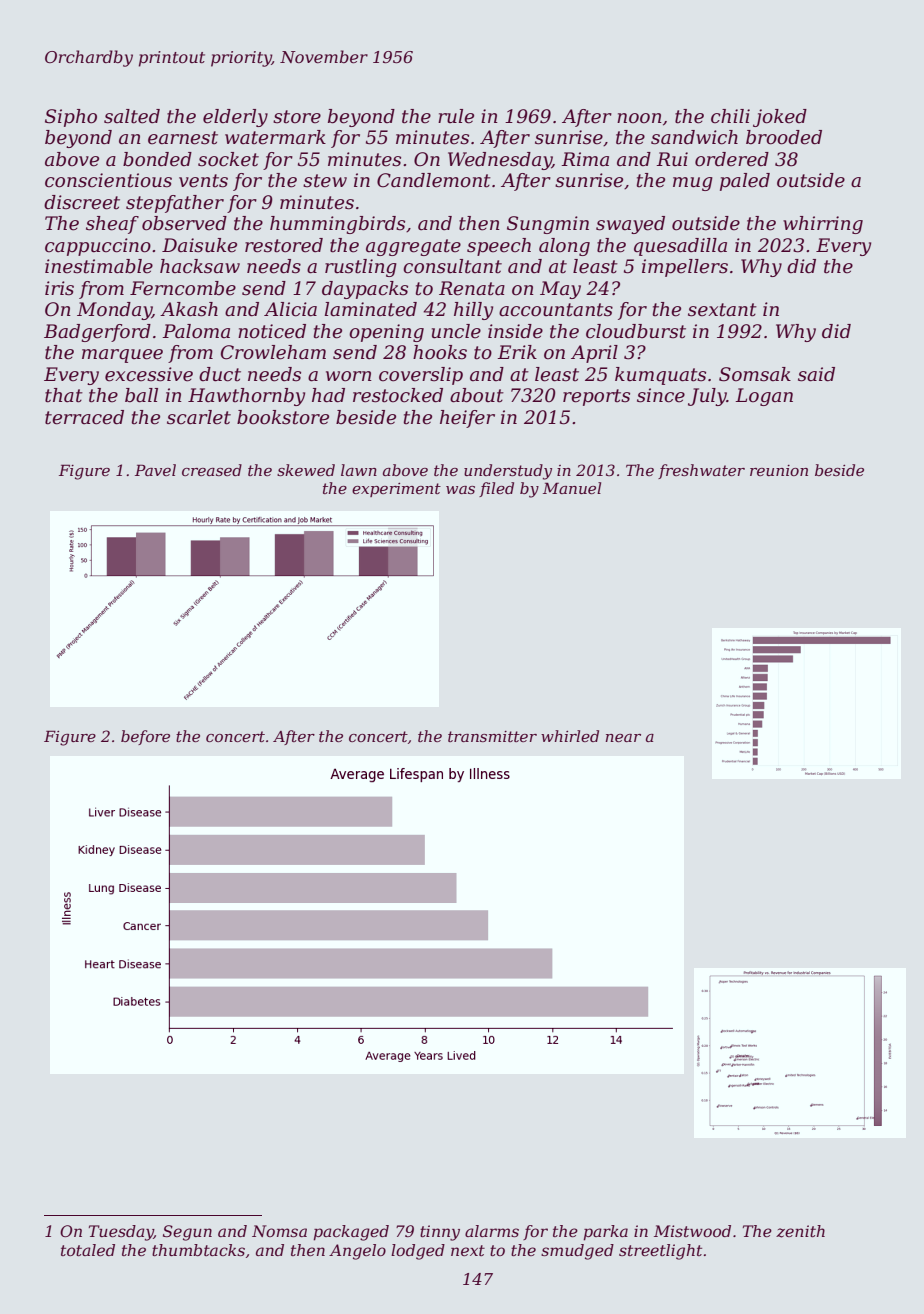  I want to click on near, so click(623, 738).
